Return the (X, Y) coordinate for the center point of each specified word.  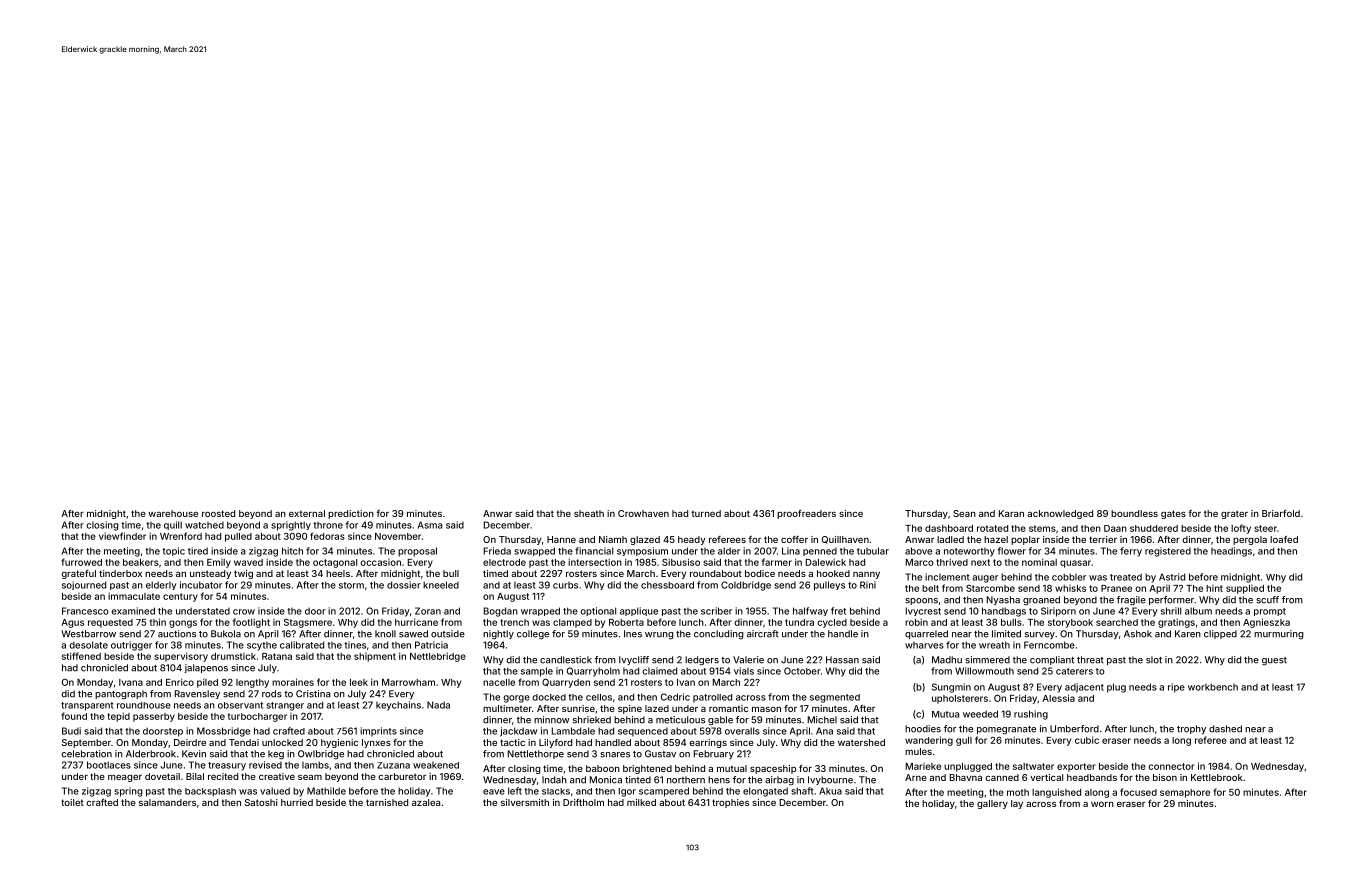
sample (537, 672)
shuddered (1154, 528)
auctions (177, 634)
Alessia (1058, 698)
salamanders (167, 802)
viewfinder (122, 536)
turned (706, 513)
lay (1017, 804)
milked (641, 802)
